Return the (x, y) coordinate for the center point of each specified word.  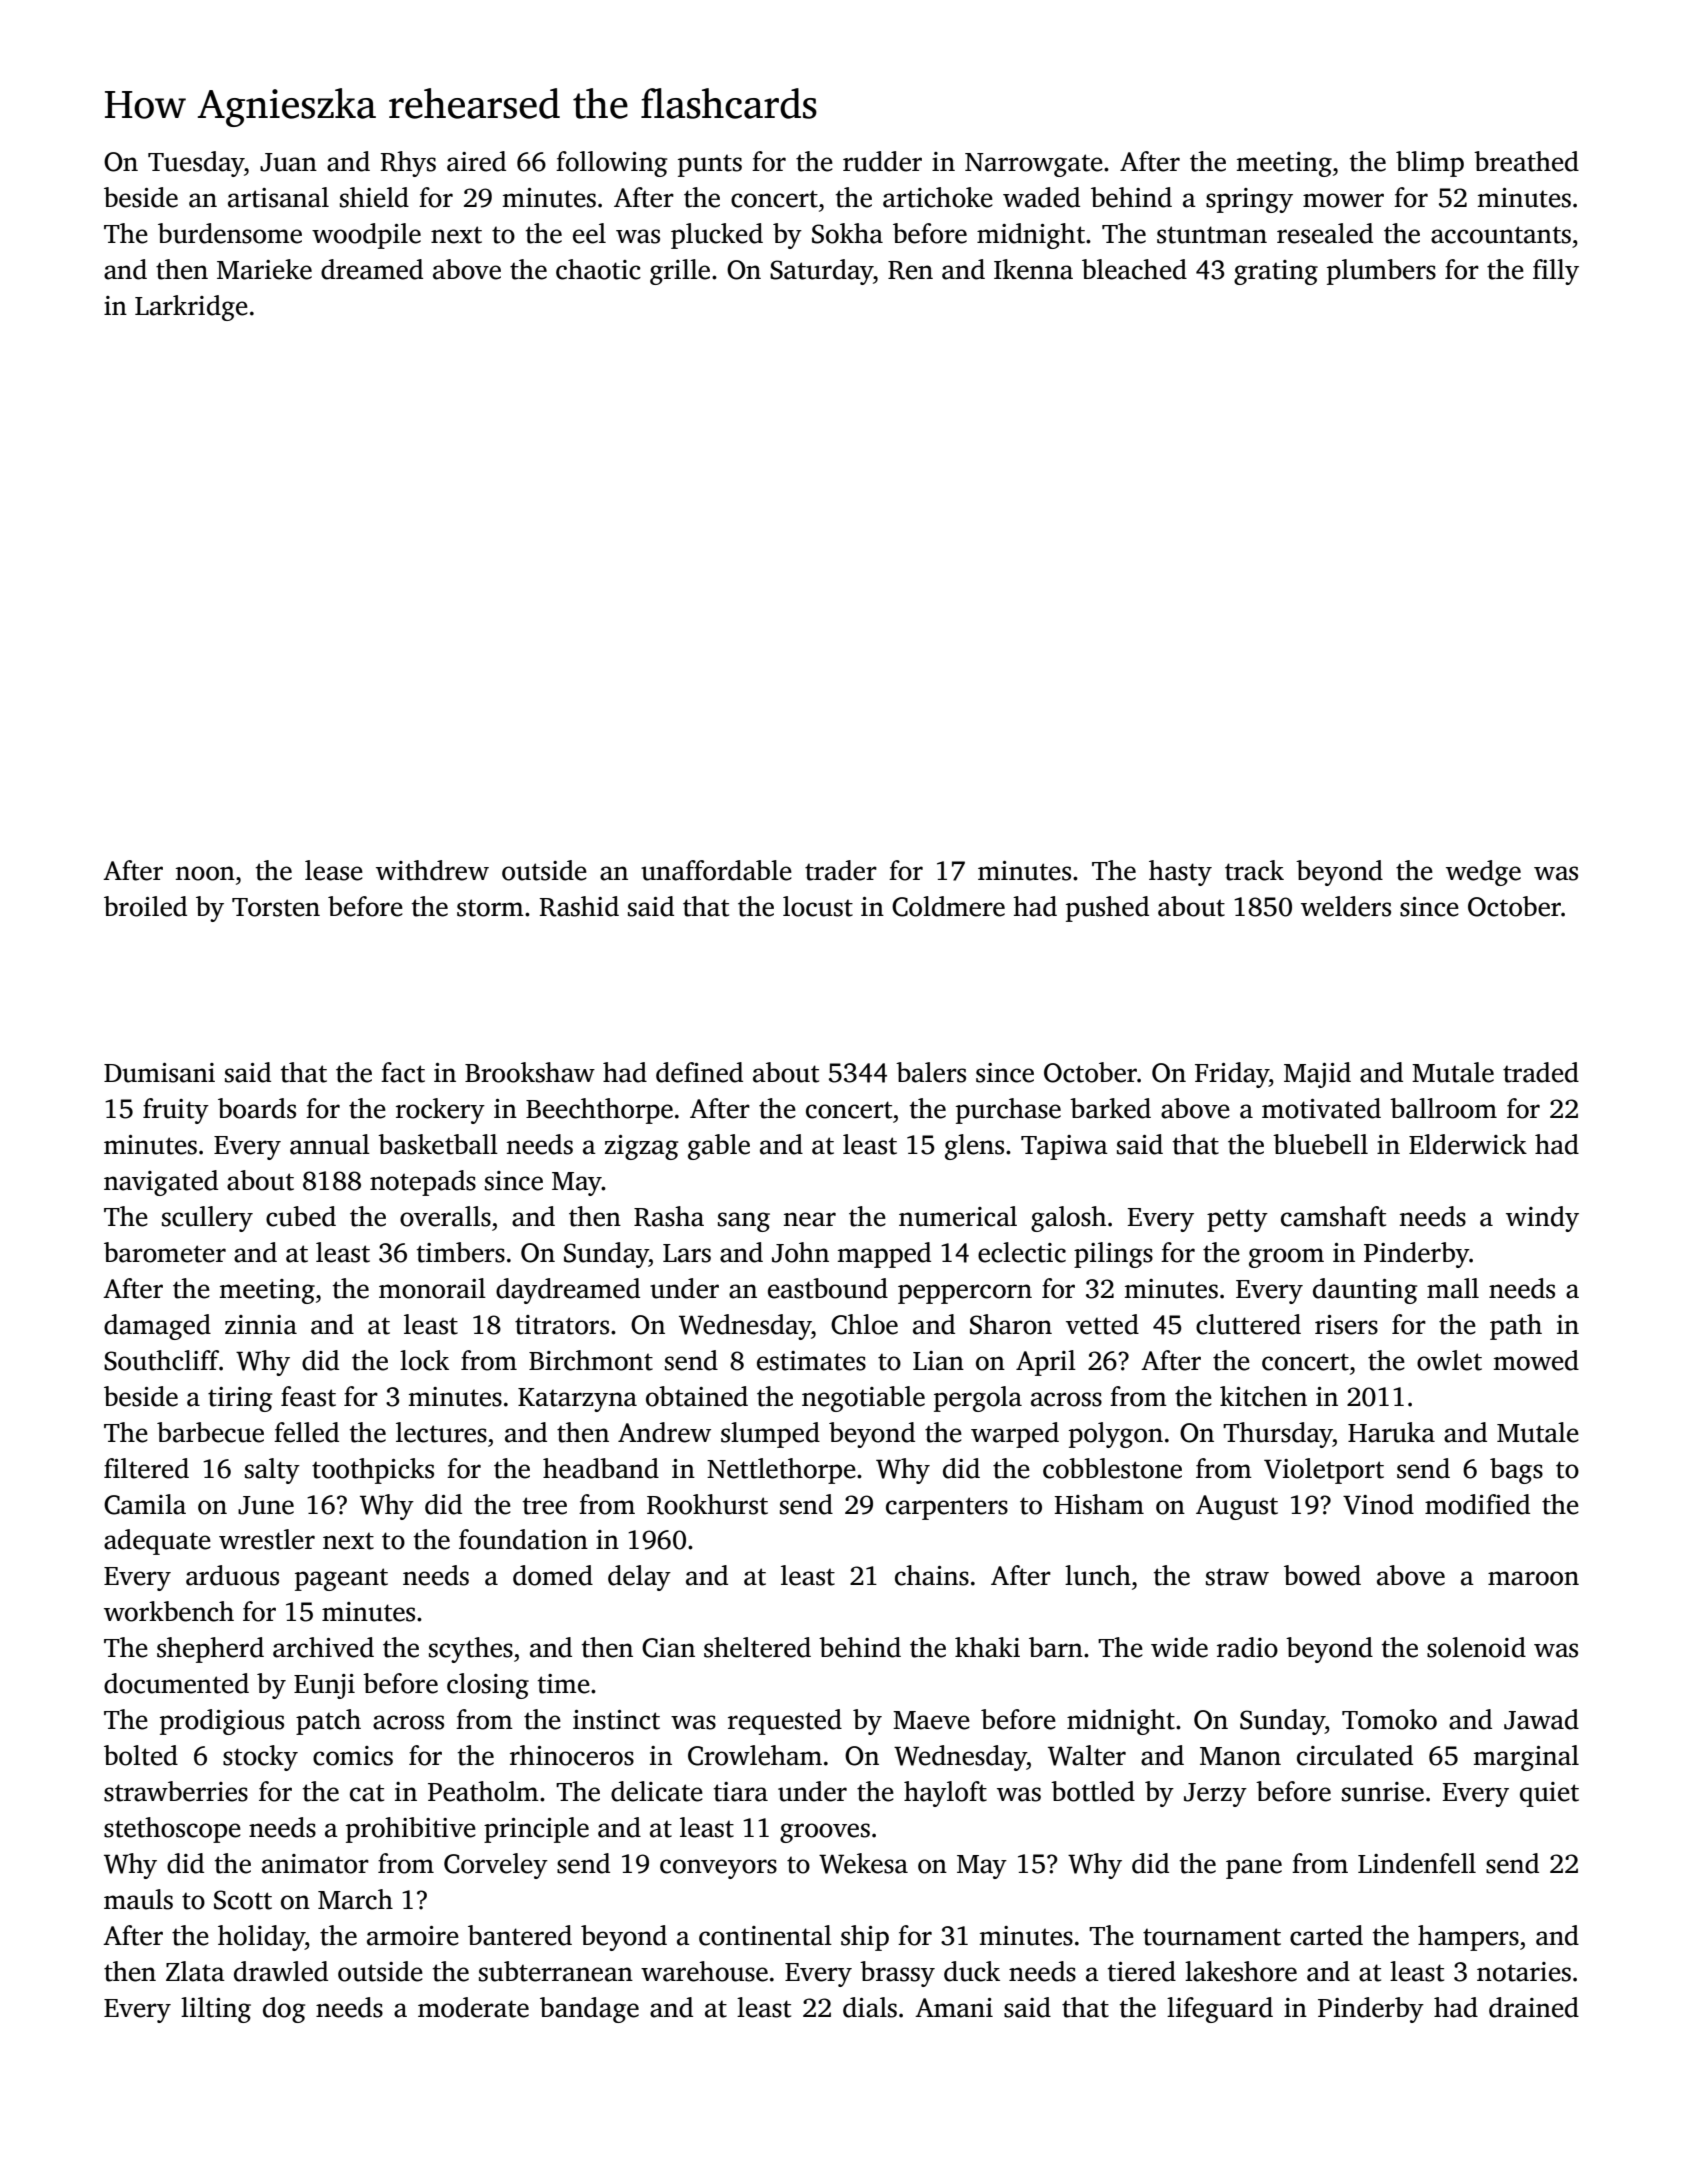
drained (1534, 2007)
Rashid (579, 906)
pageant (341, 1579)
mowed (1536, 1360)
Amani (954, 2008)
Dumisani (159, 1073)
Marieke (264, 269)
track (1254, 870)
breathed (1526, 161)
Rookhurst (707, 1504)
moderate (473, 2007)
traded (1541, 1072)
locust (818, 906)
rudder (882, 161)
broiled (145, 906)
